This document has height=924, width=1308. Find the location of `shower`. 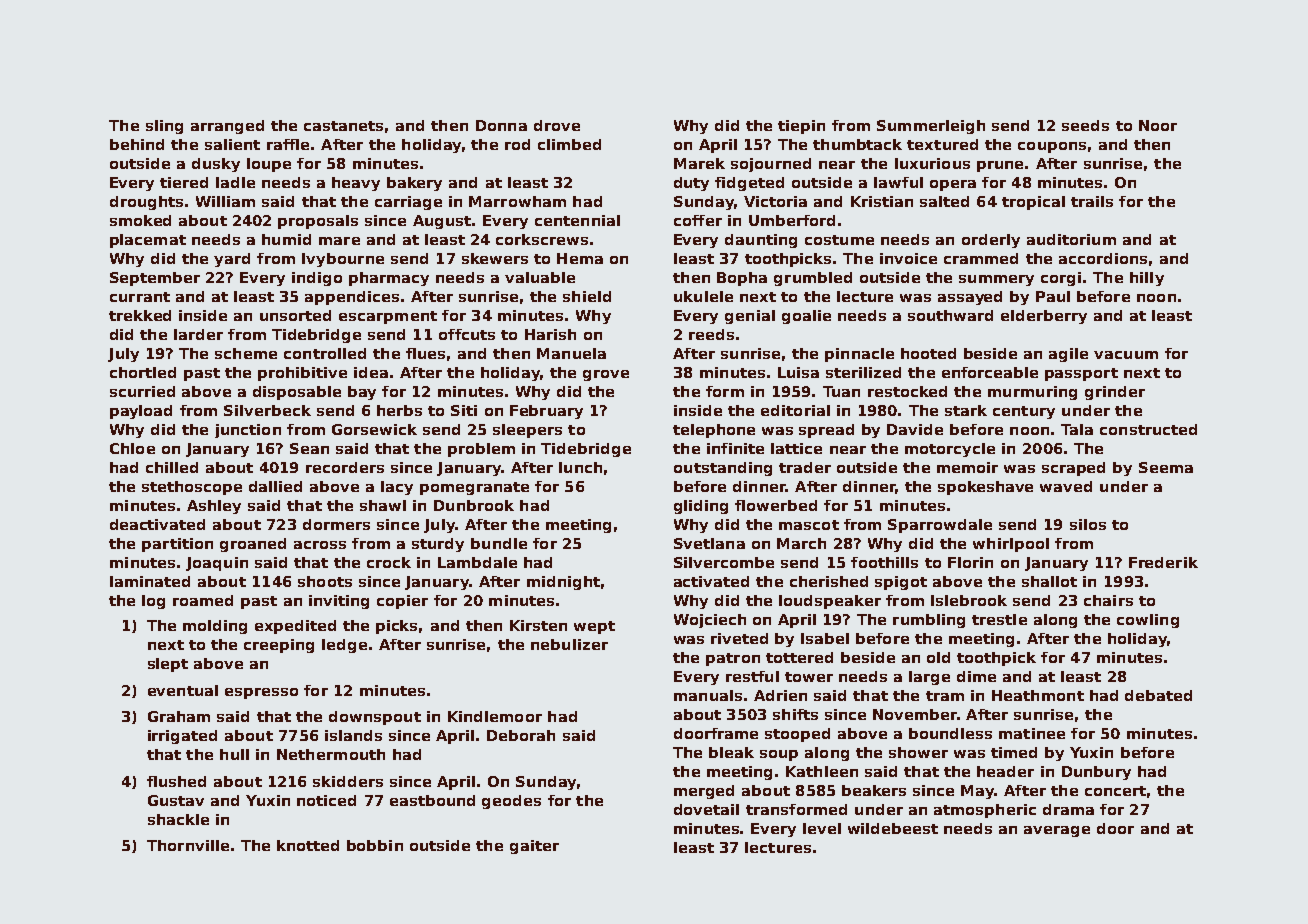

shower is located at coordinates (918, 752).
